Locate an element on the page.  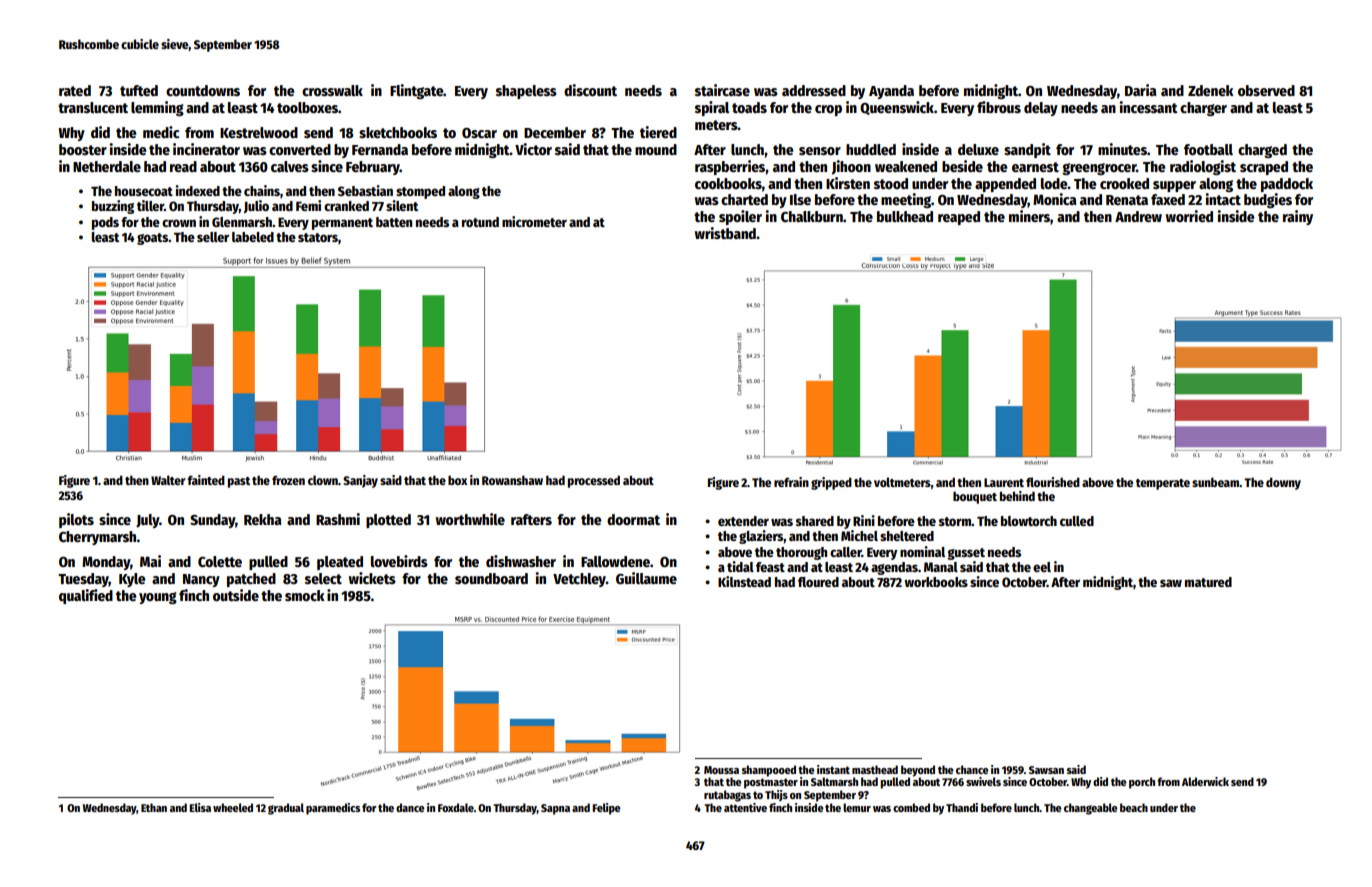
crosswalk is located at coordinates (332, 90).
